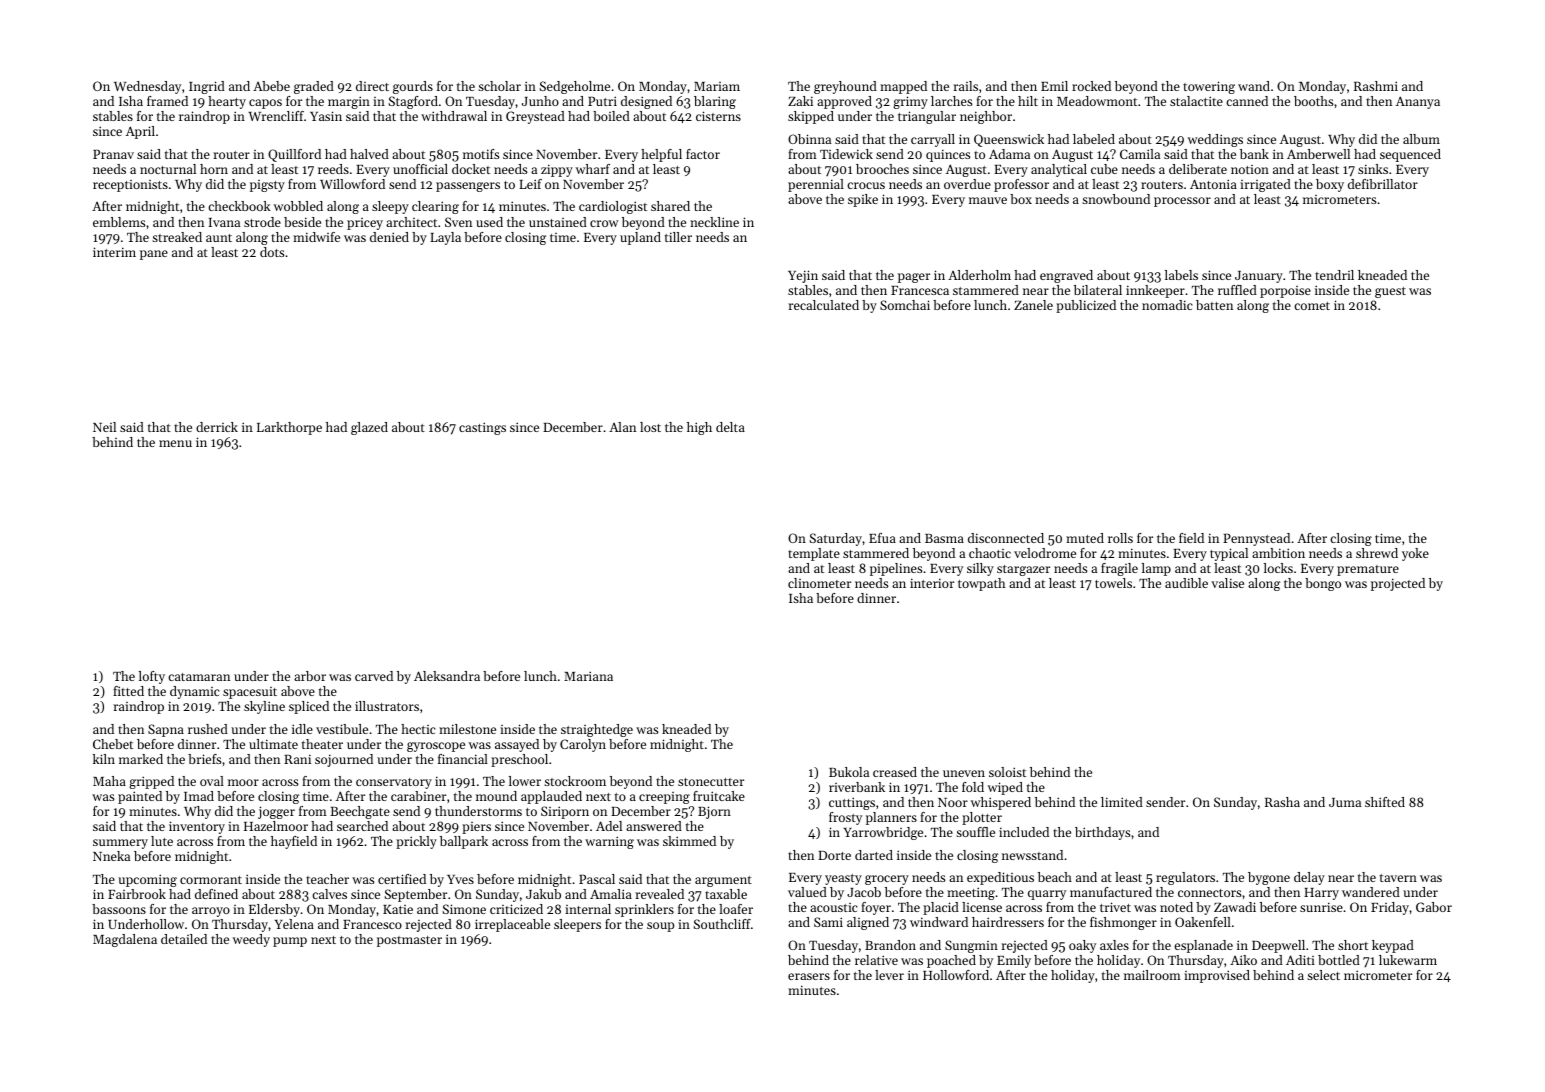 This screenshot has width=1545, height=1092. I want to click on straightedge, so click(597, 730).
